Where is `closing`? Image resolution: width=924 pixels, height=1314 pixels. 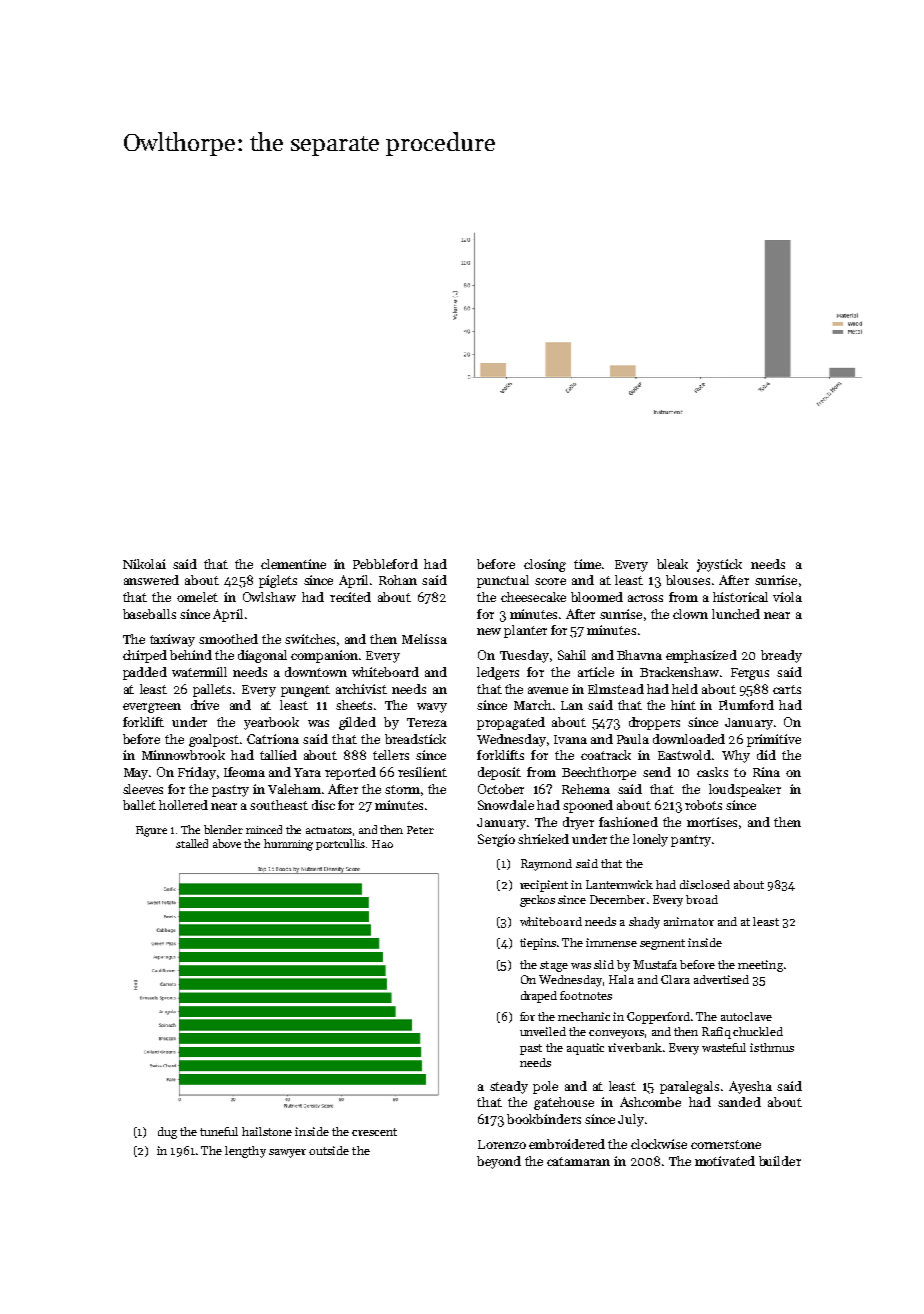
closing is located at coordinates (545, 565).
